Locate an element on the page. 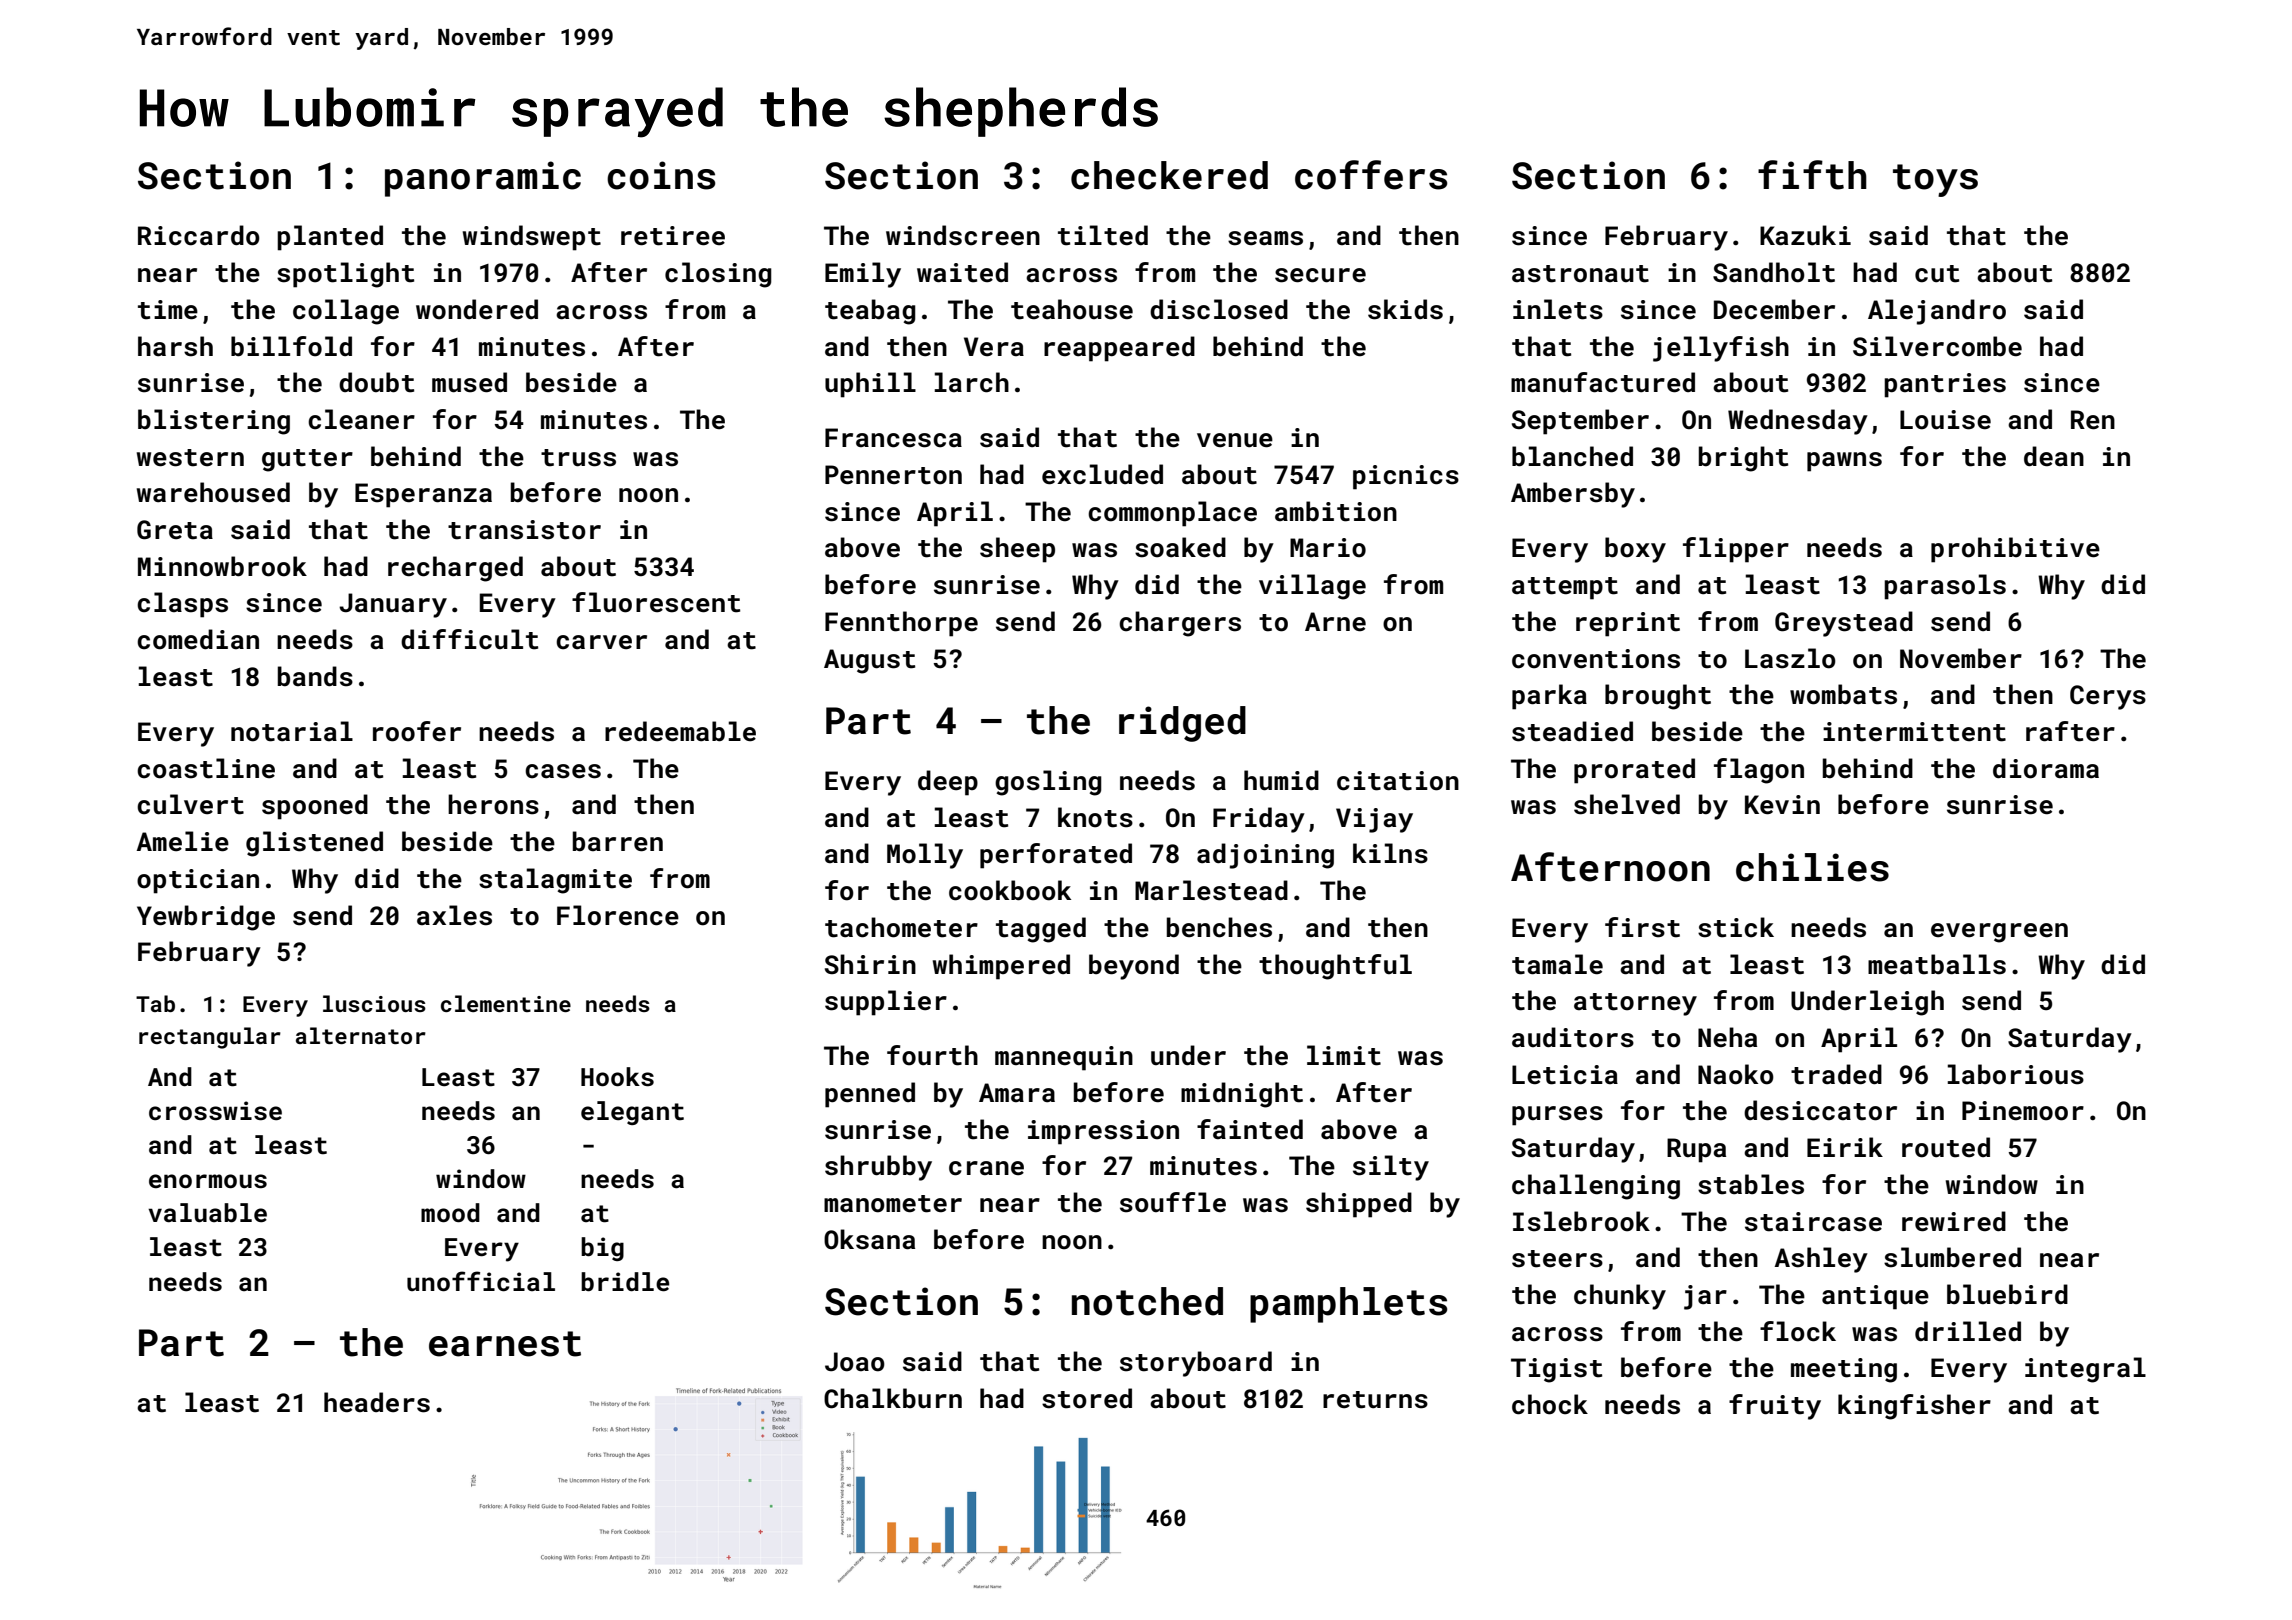 This image has width=2292, height=1620. windswept is located at coordinates (532, 238).
